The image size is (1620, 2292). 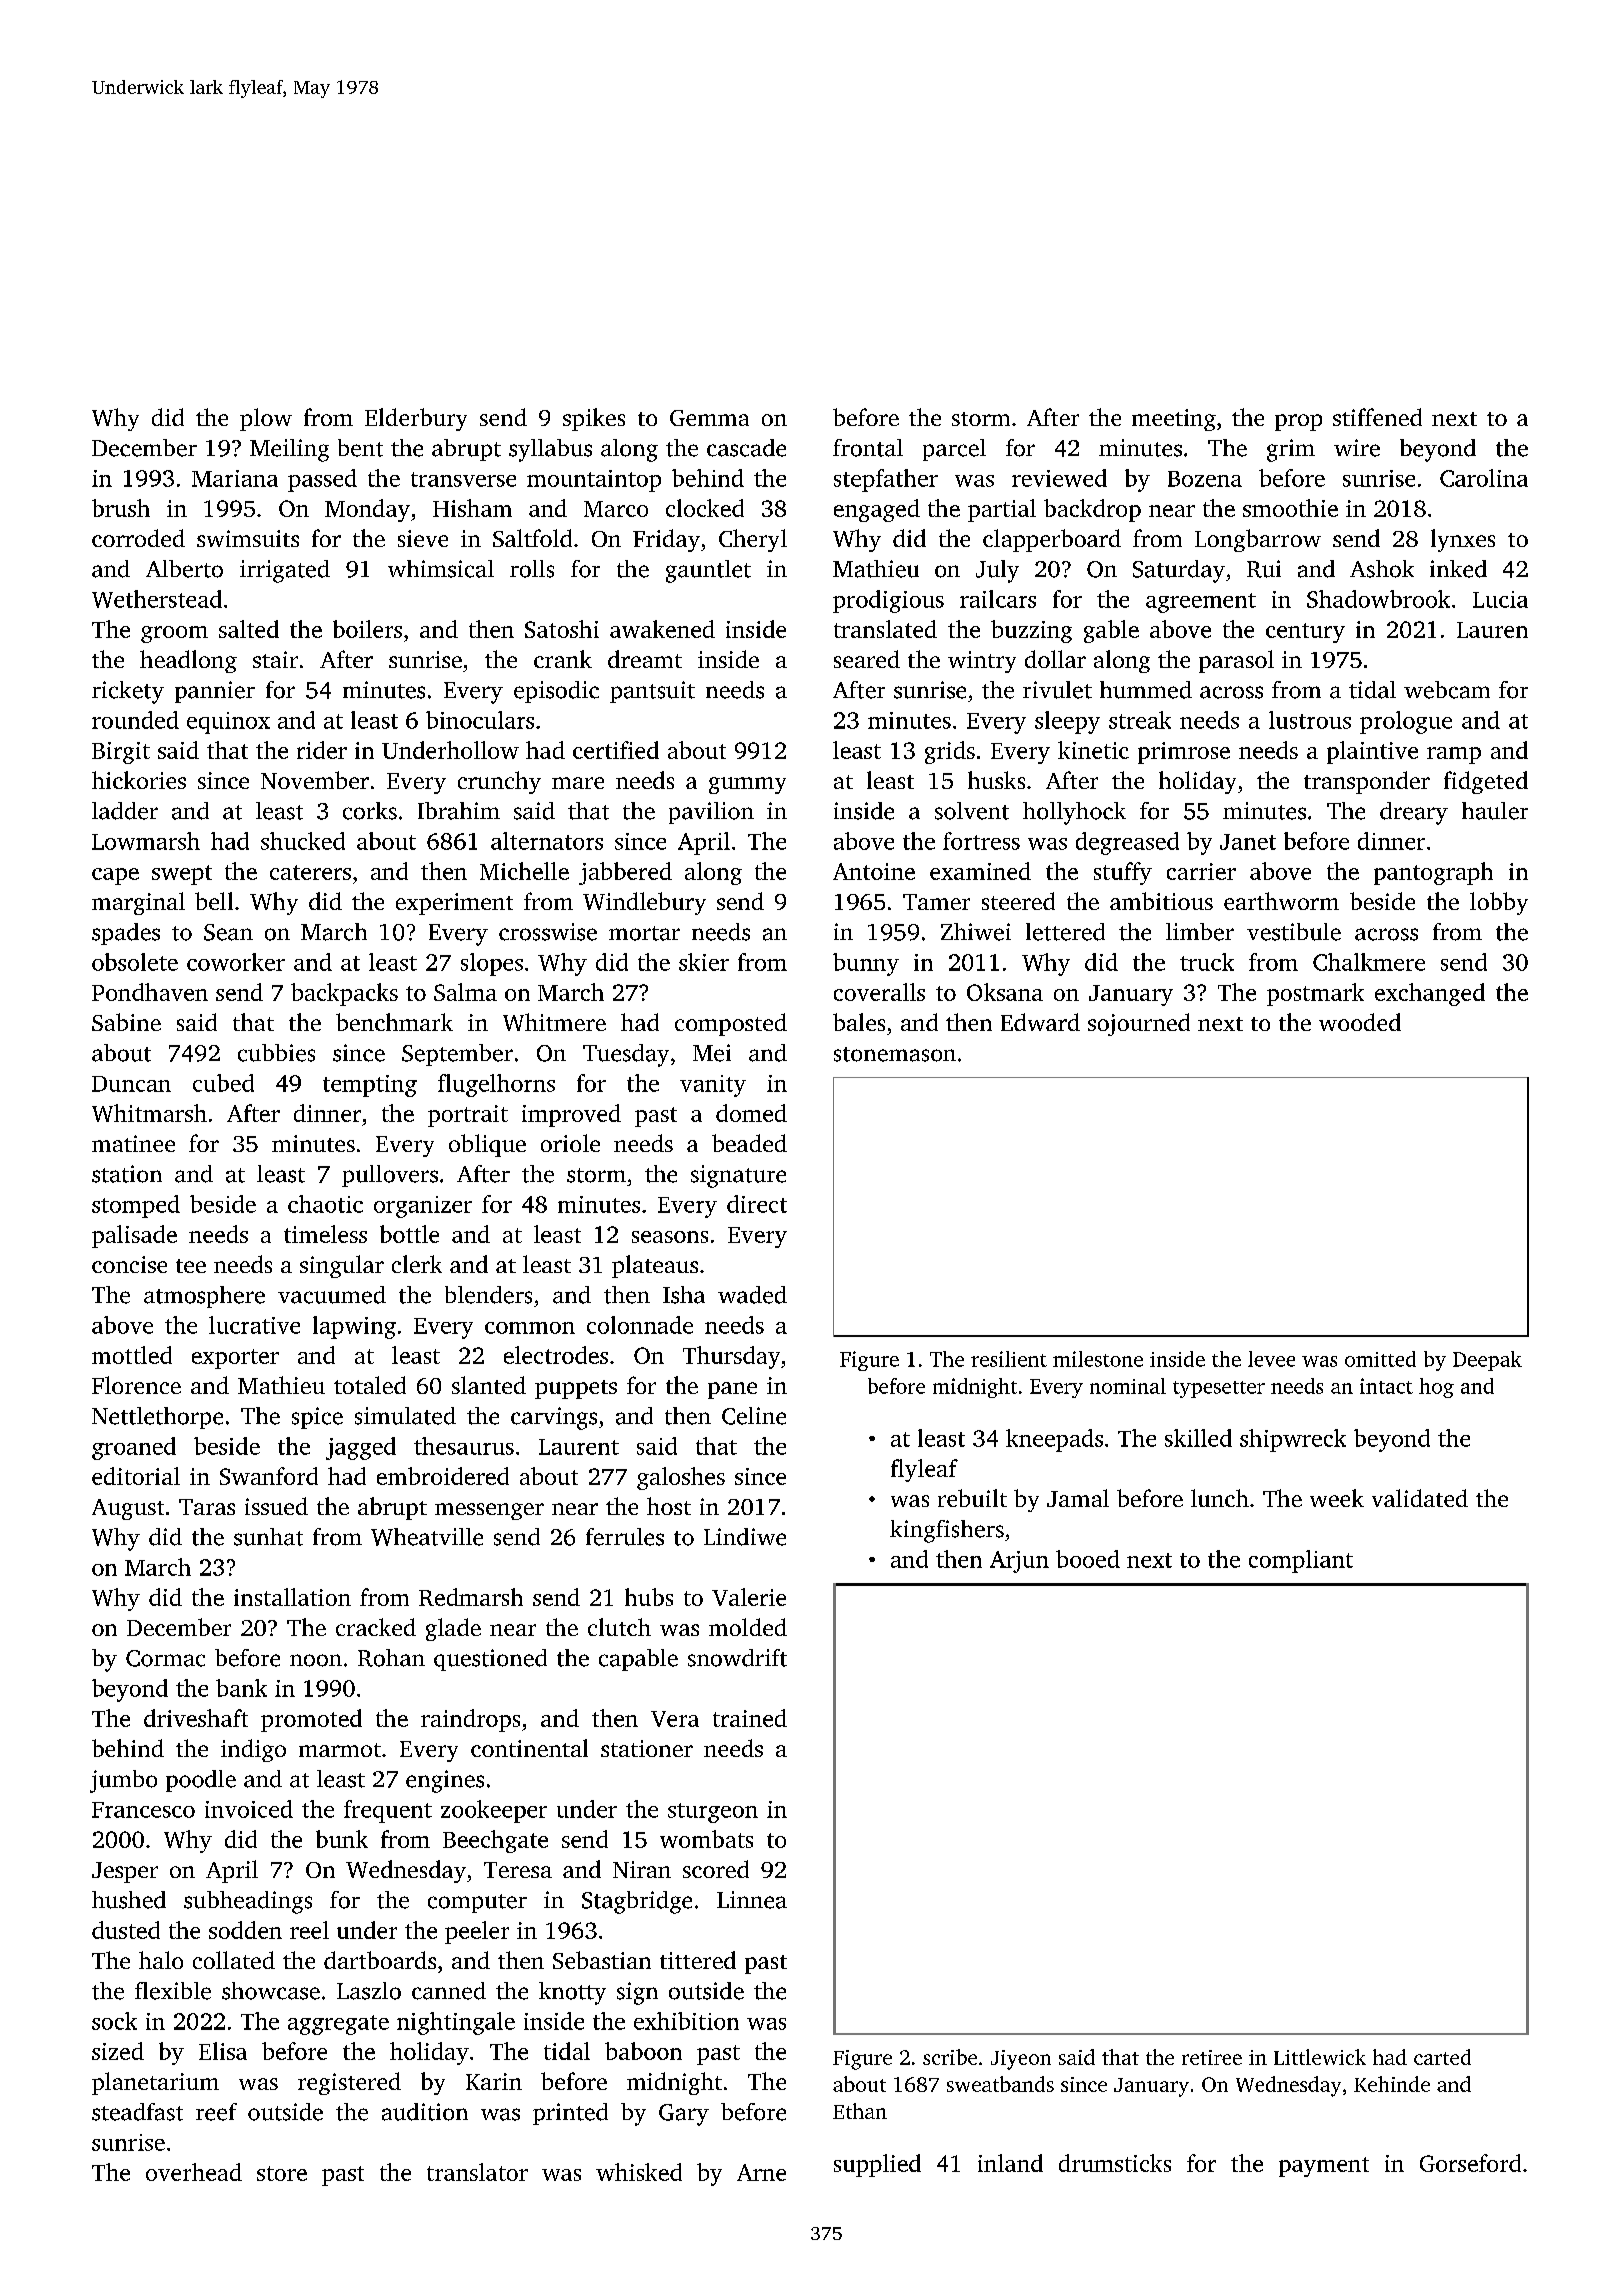 What do you see at coordinates (1487, 1361) in the document?
I see `Deepak` at bounding box center [1487, 1361].
